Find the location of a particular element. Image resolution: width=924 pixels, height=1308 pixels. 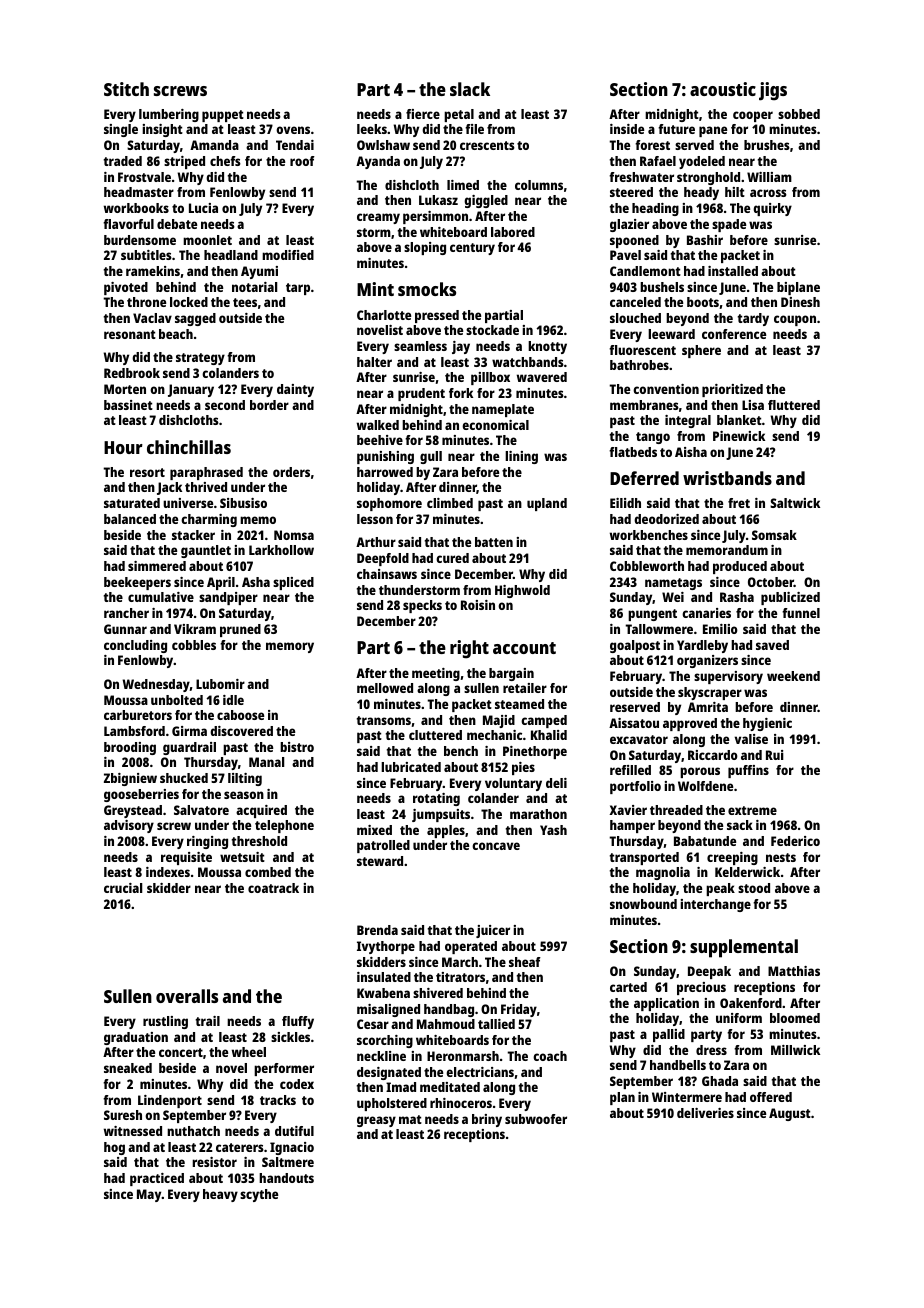

striped is located at coordinates (184, 162).
